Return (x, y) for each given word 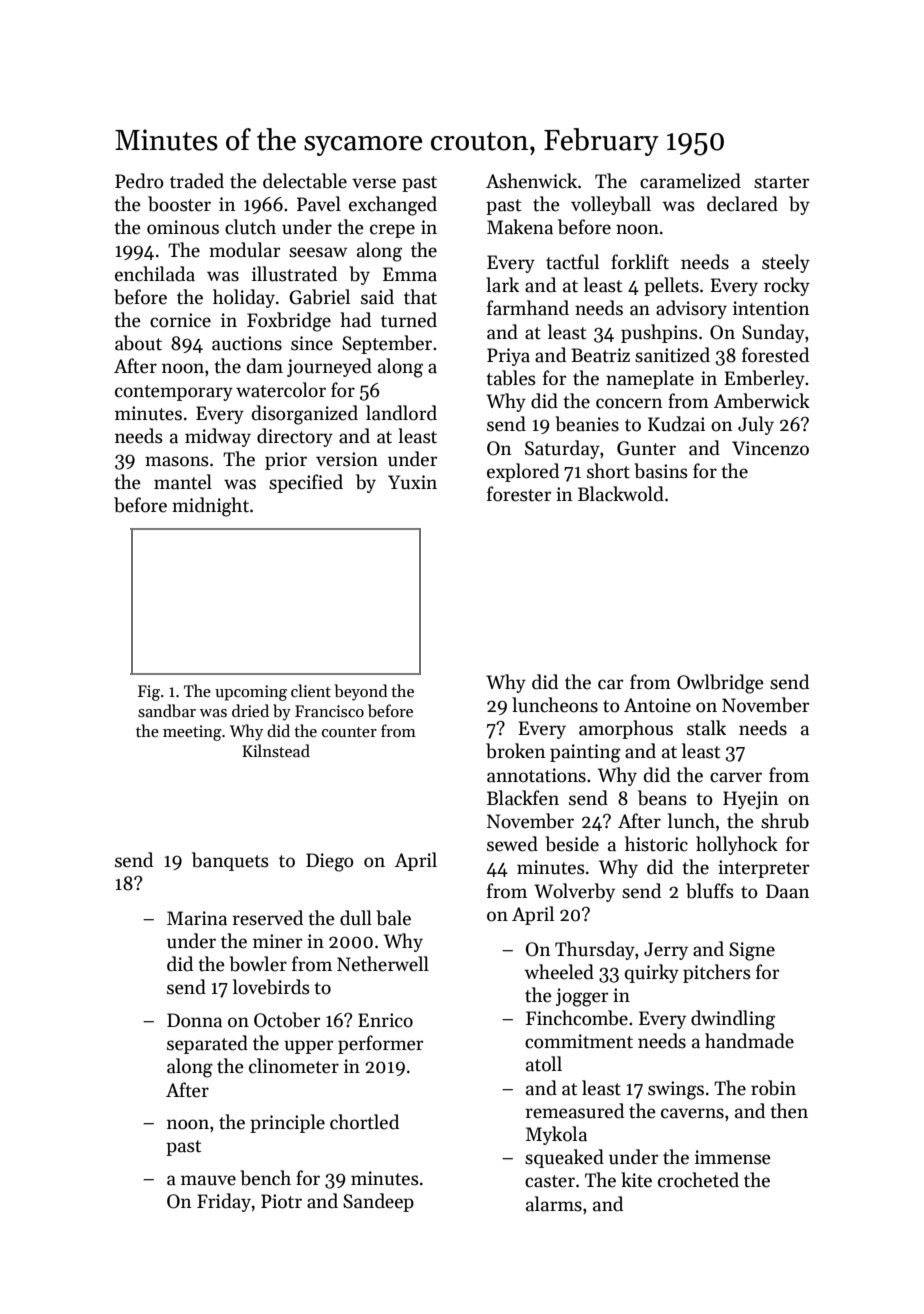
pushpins (659, 333)
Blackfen (523, 798)
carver (736, 777)
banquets (230, 861)
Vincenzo (770, 448)
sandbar (167, 711)
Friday (224, 1202)
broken (515, 751)
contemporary (174, 393)
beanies (587, 424)
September (387, 344)
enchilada (155, 274)
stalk (706, 728)
